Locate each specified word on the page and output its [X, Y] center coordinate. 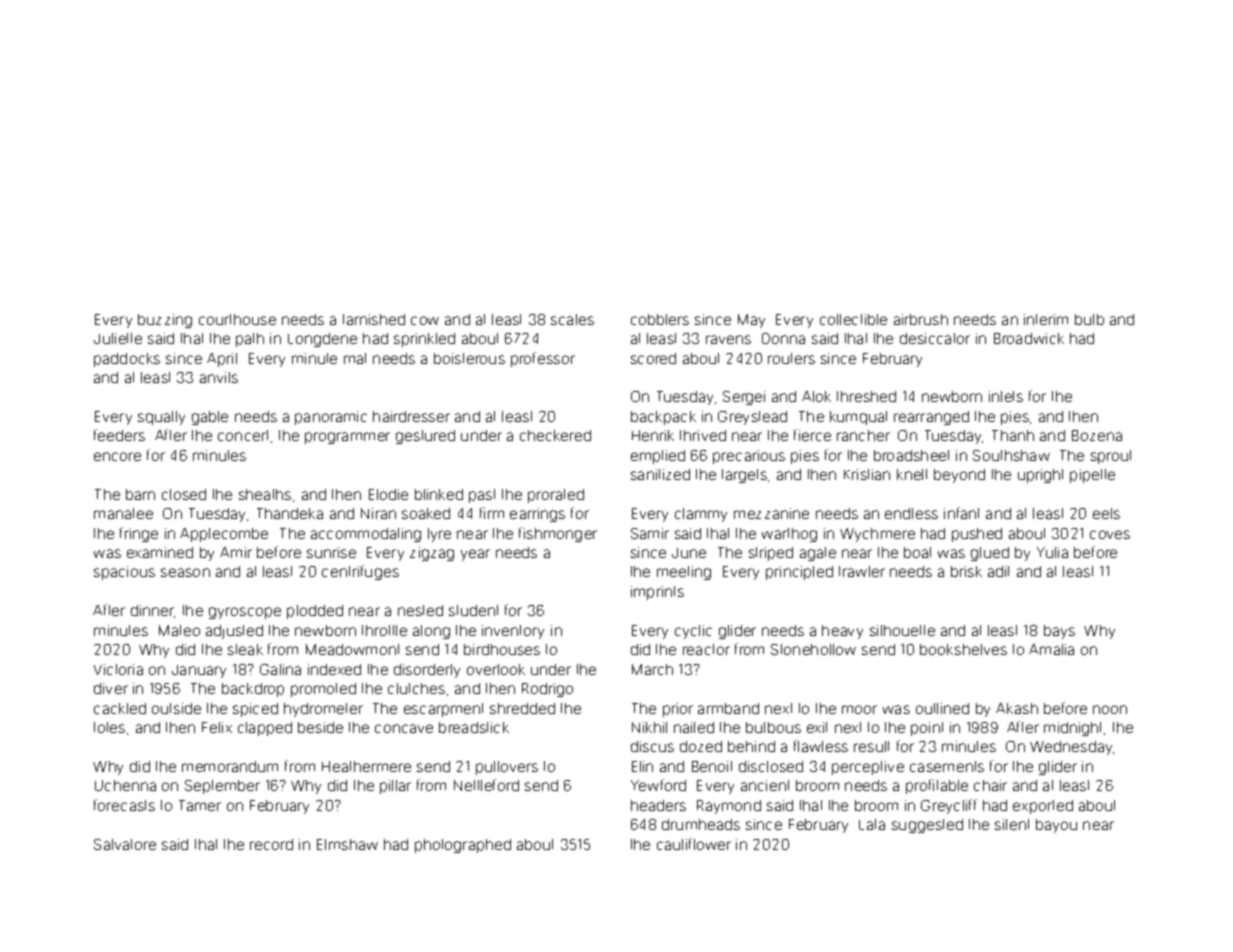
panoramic [331, 418]
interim [1046, 319]
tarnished [374, 319]
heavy [842, 632]
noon [1110, 709]
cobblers [660, 319]
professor [543, 359]
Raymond [729, 807]
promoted [323, 690]
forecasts [124, 805]
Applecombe [224, 535]
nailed [694, 727]
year [475, 555]
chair [990, 785]
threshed [866, 396]
